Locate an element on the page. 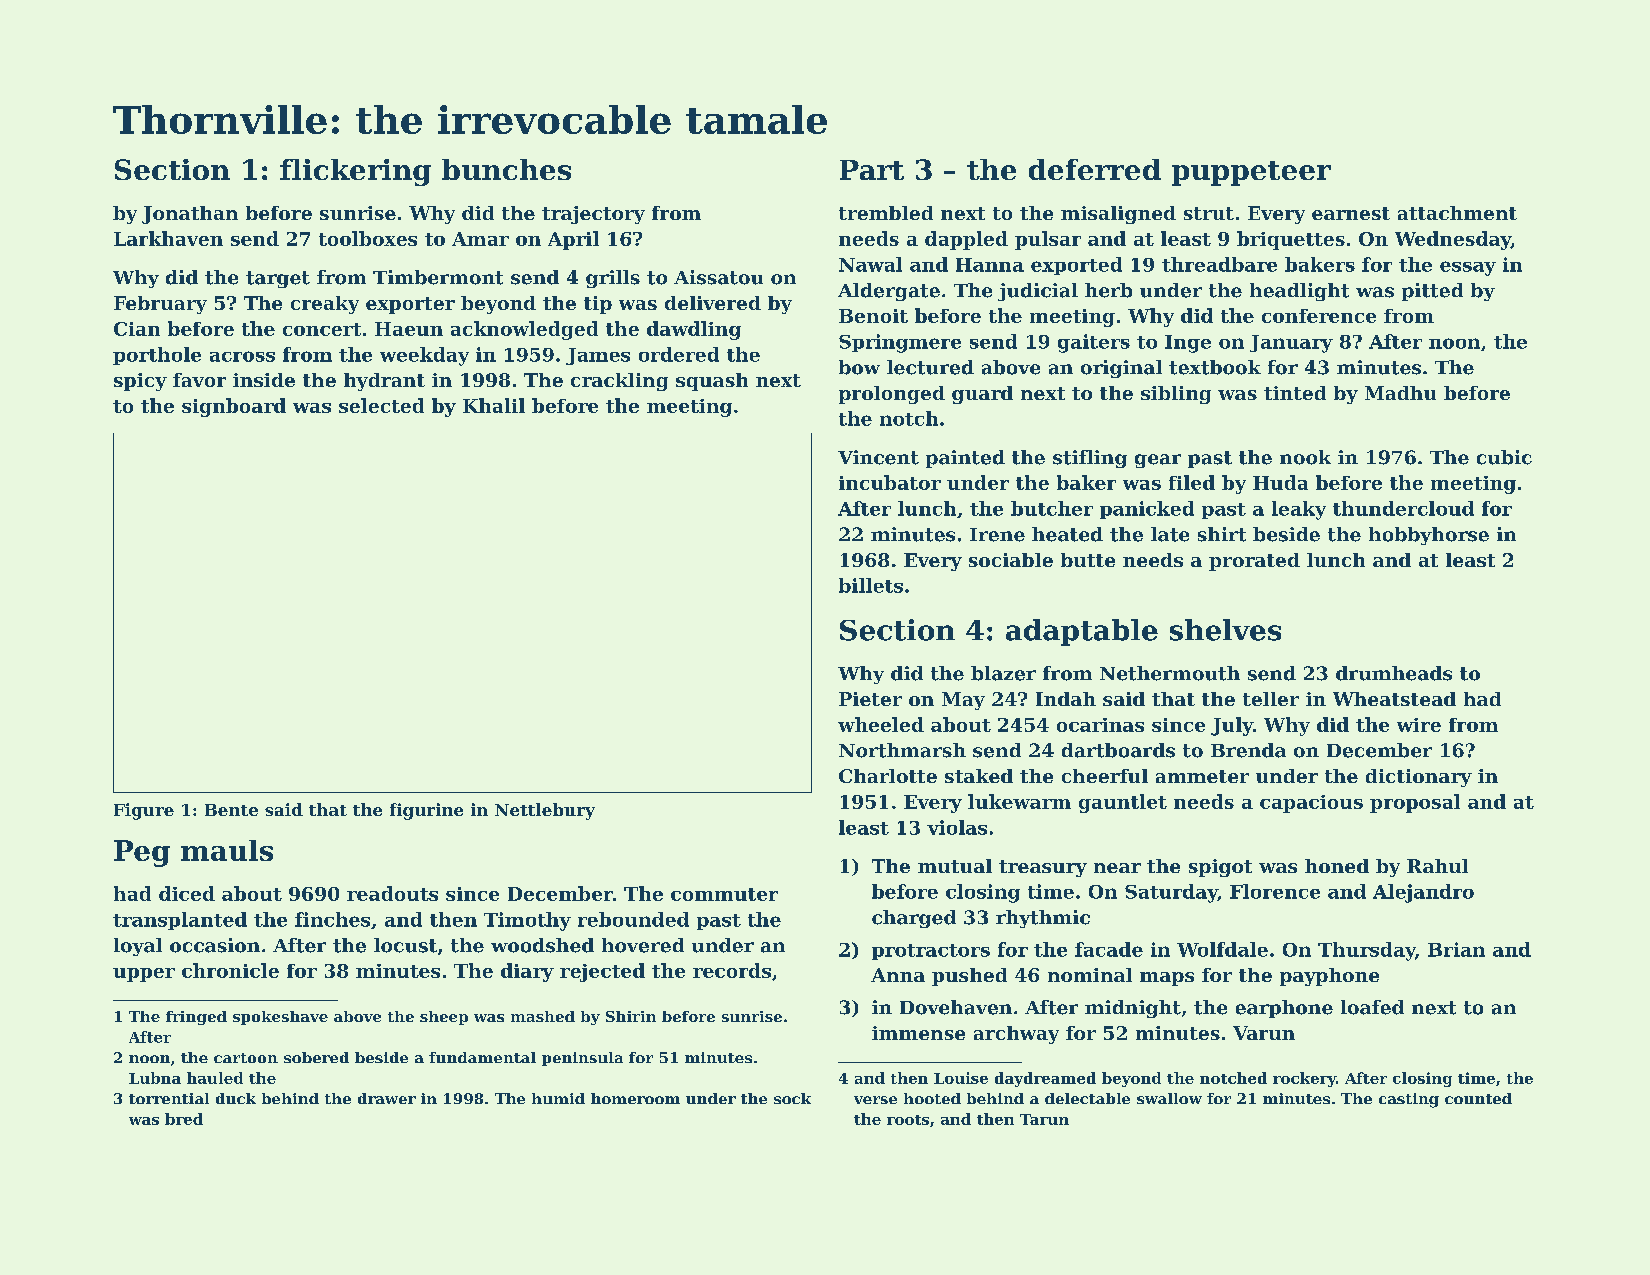  delivered is located at coordinates (713, 303).
